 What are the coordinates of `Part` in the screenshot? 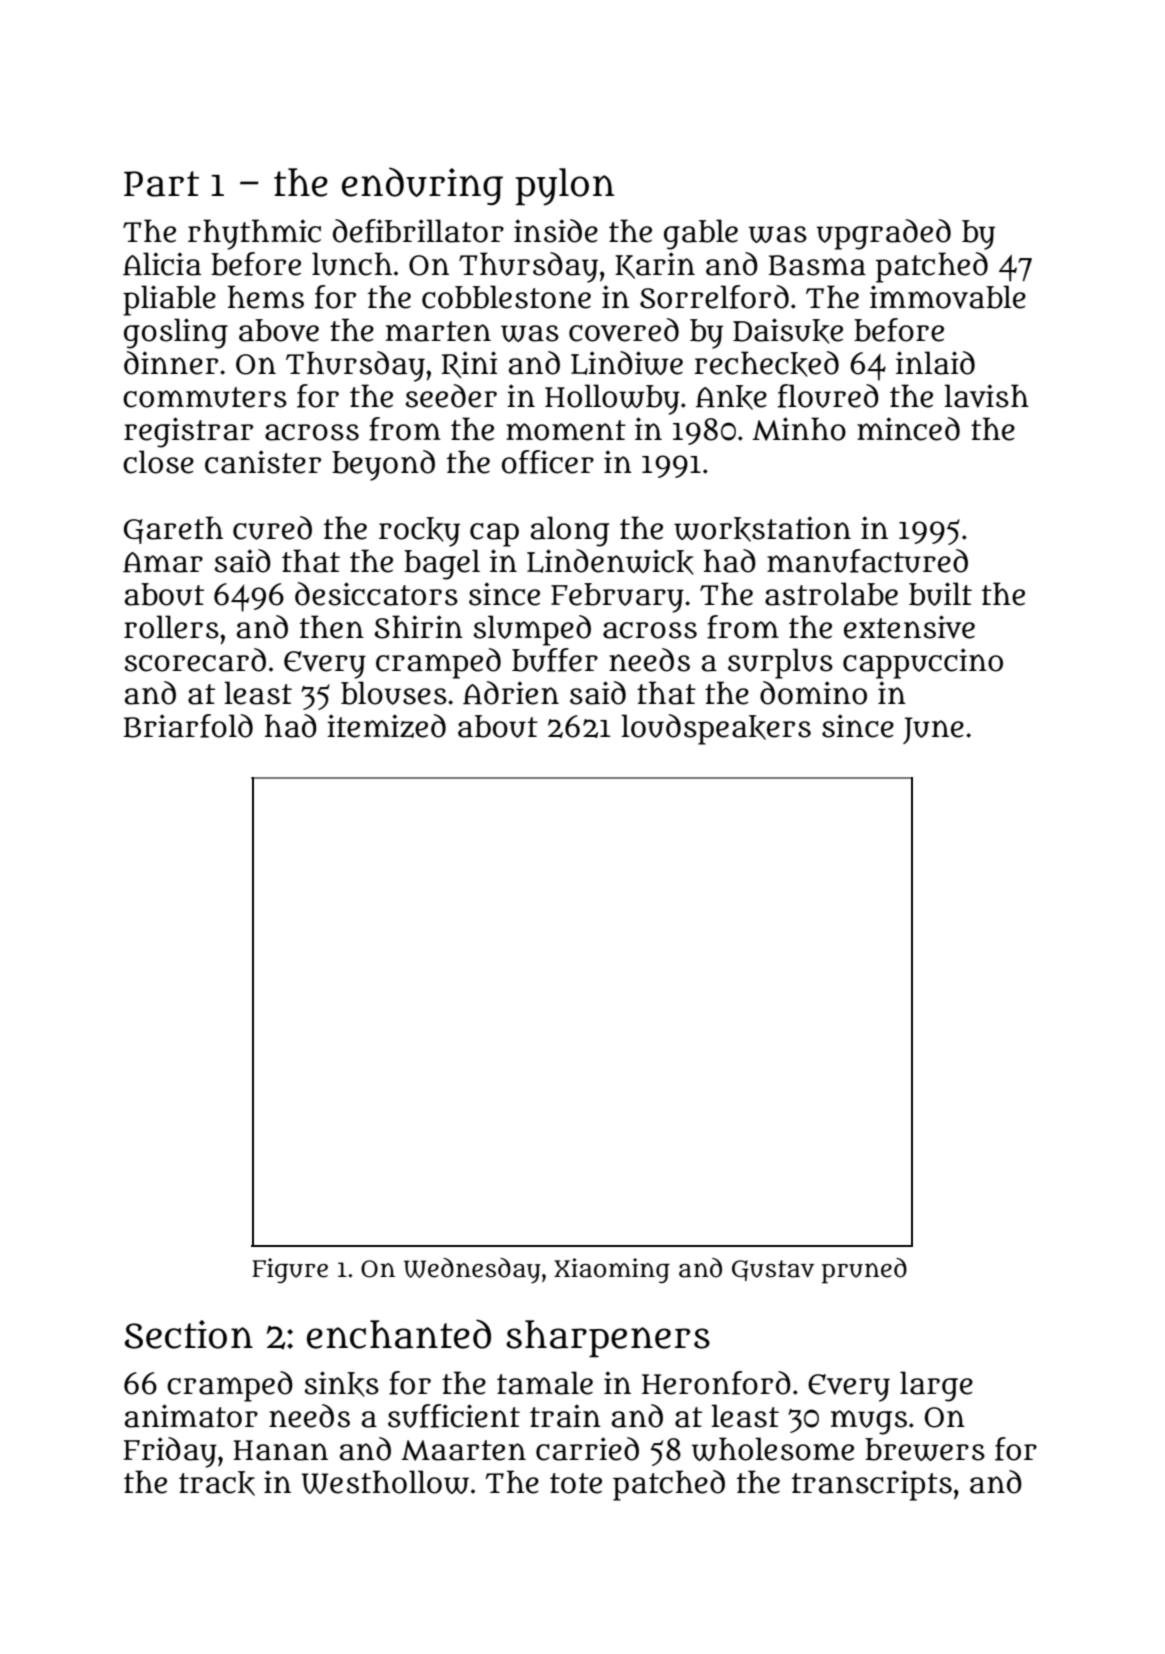 It's located at (161, 184).
